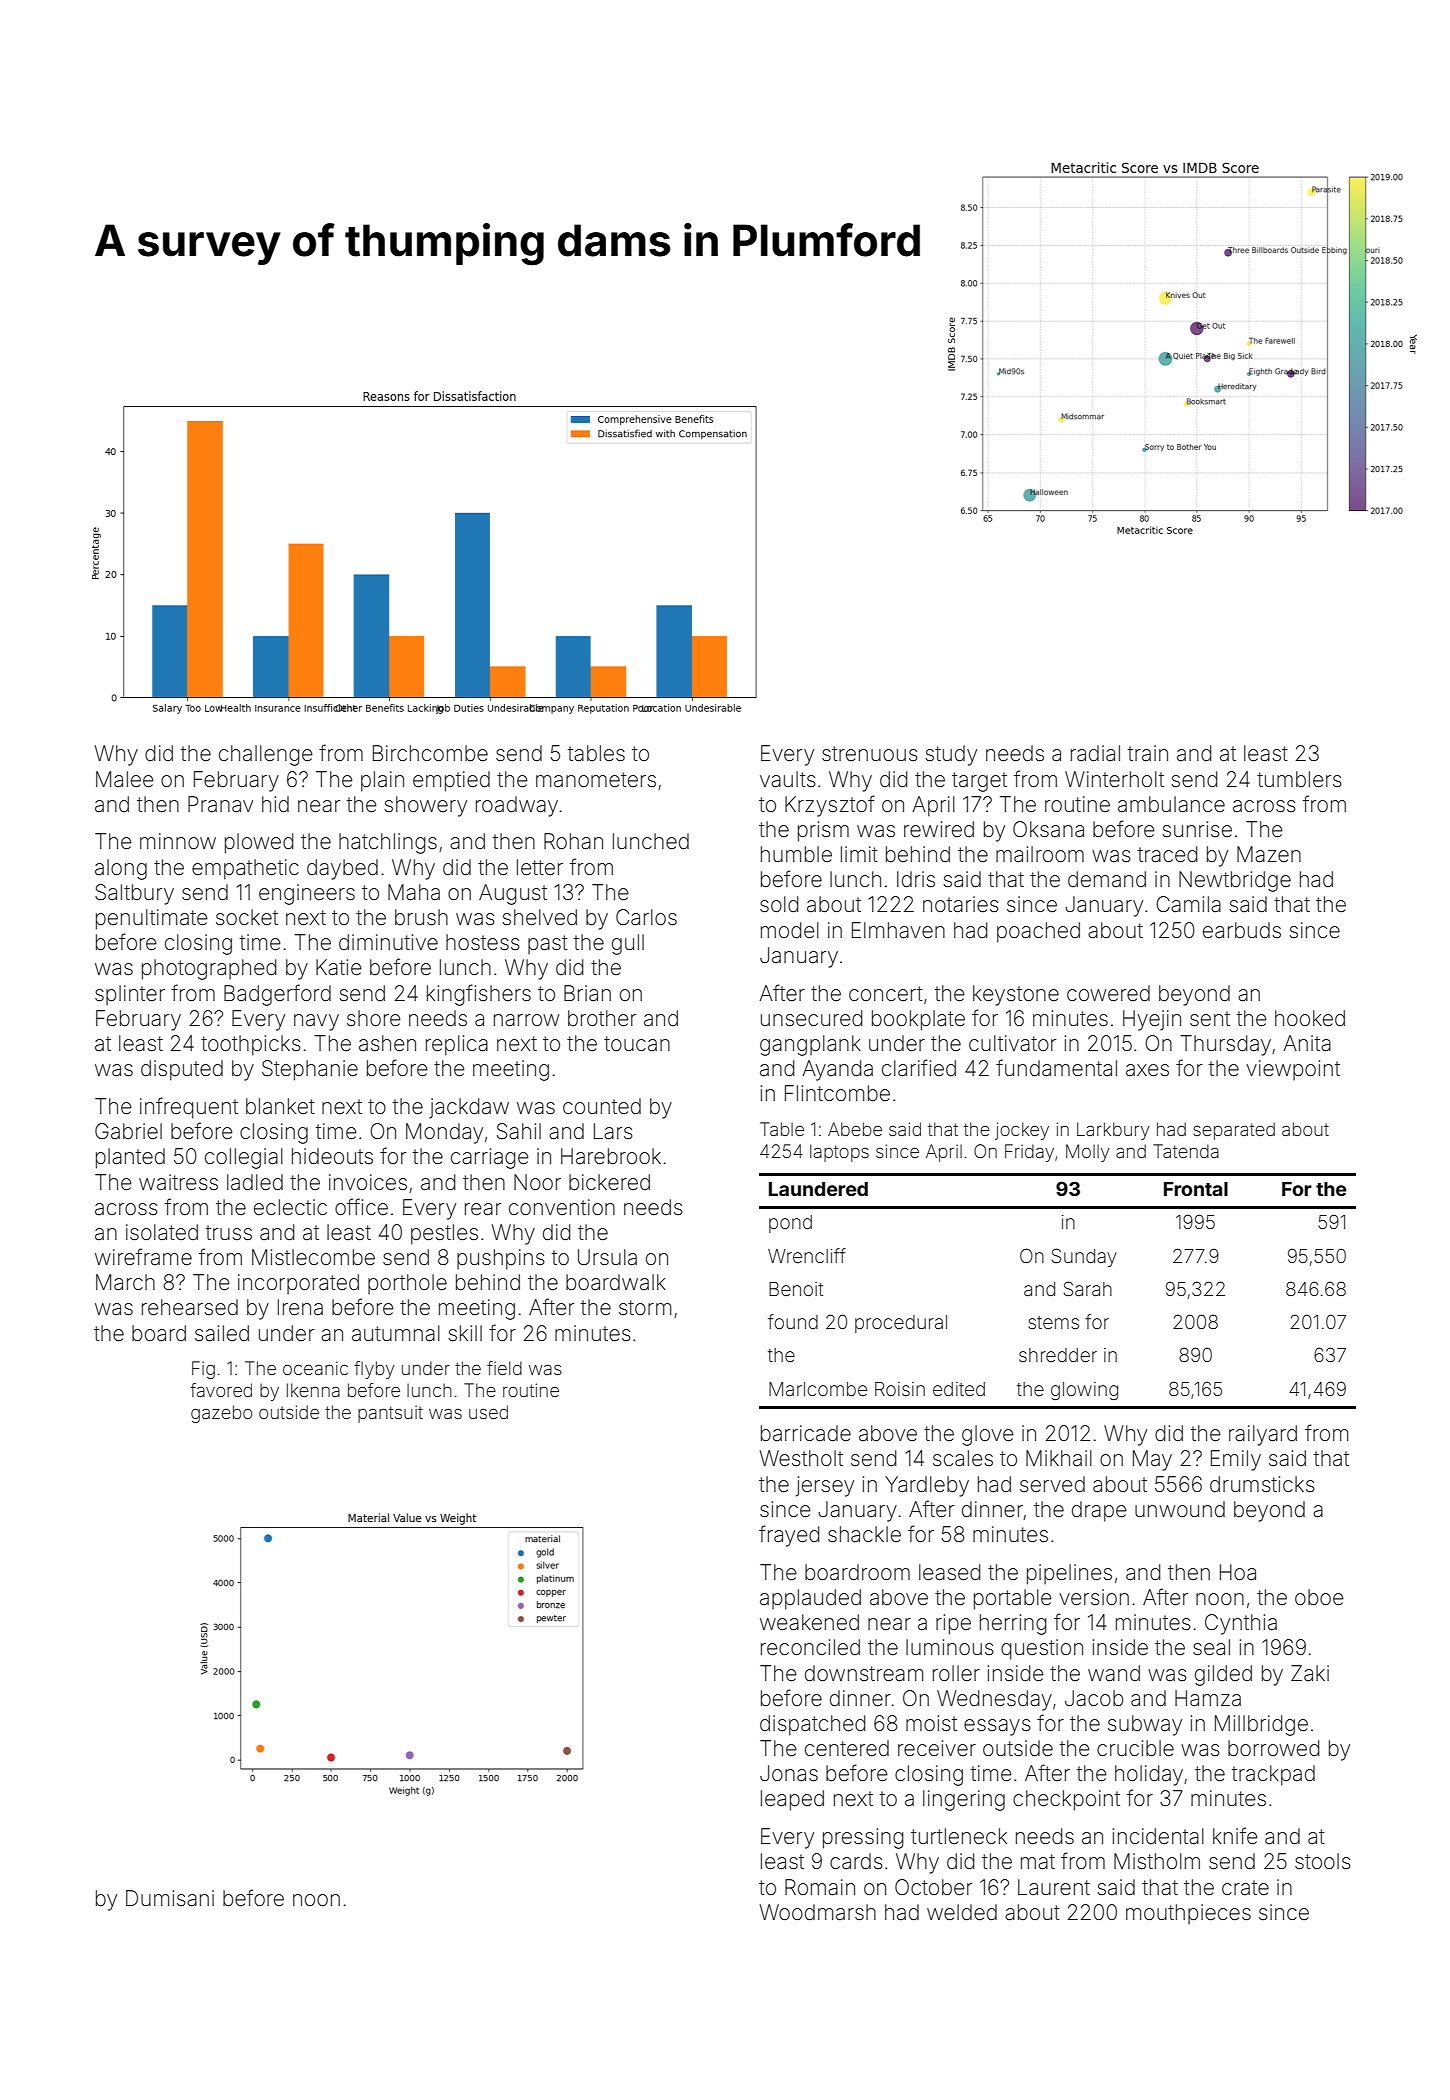 Image resolution: width=1450 pixels, height=2100 pixels. I want to click on reconciled, so click(810, 1647).
